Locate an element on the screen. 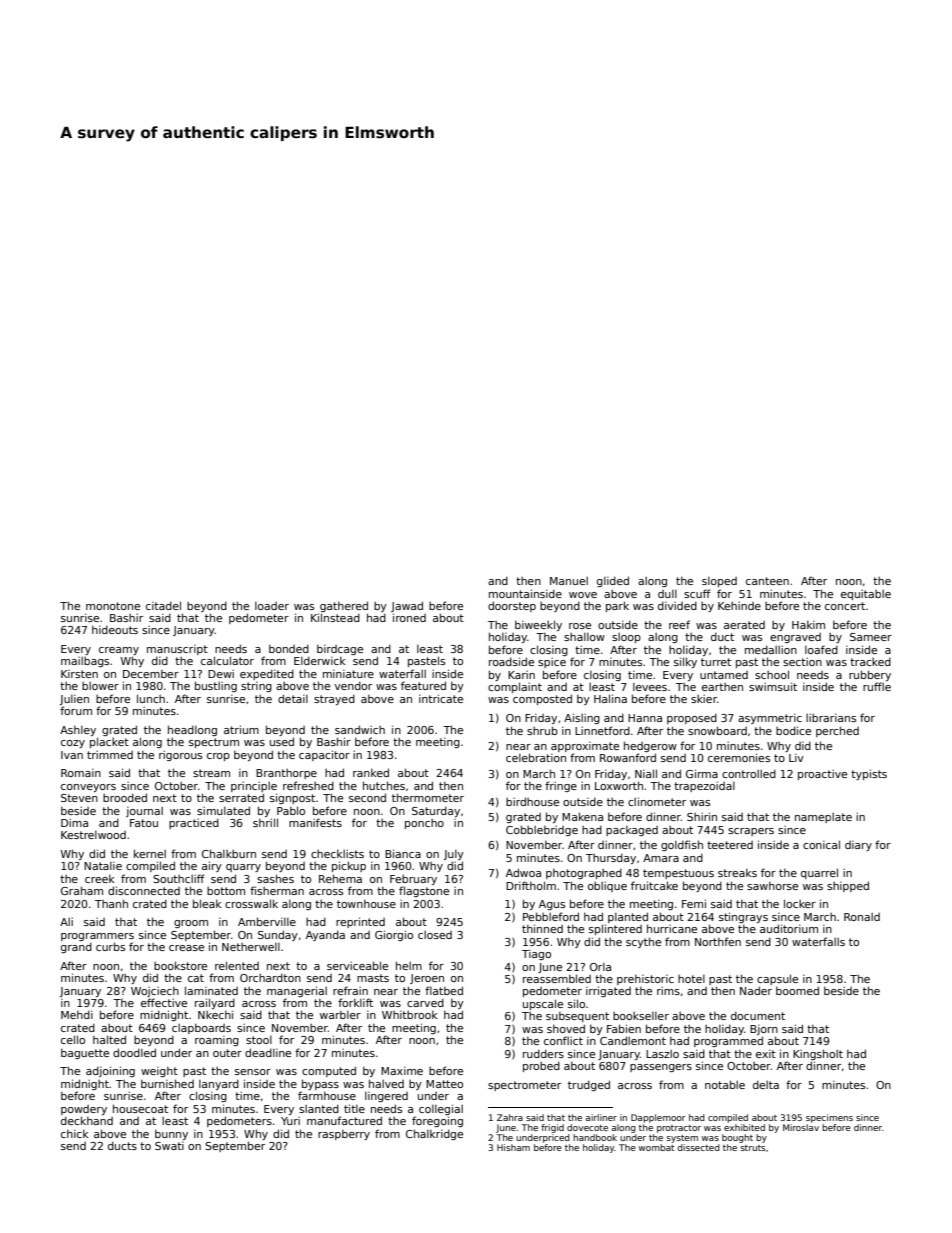 The height and width of the screenshot is (1233, 952). forklift is located at coordinates (355, 1002).
